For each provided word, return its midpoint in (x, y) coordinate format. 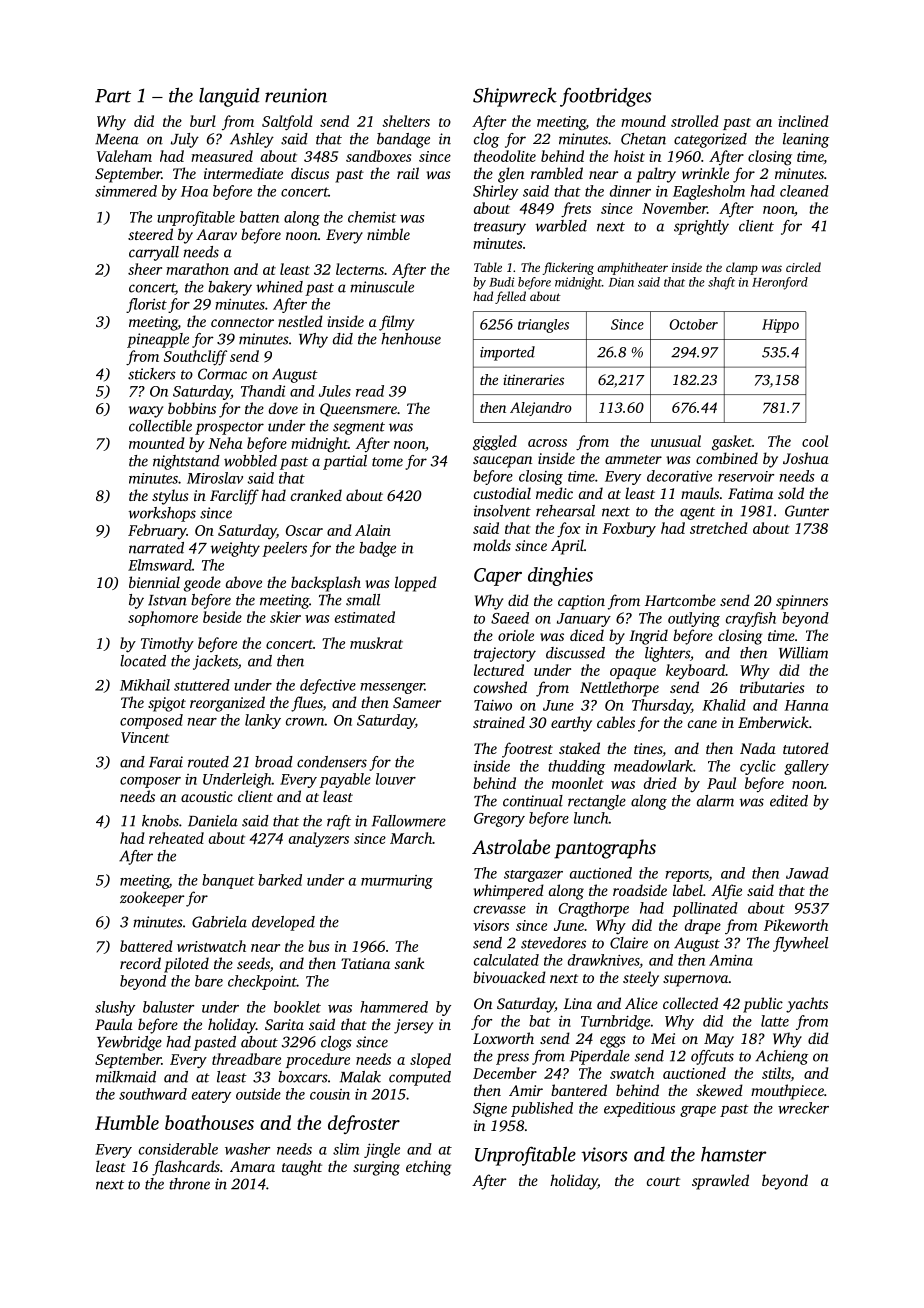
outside (258, 1094)
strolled (695, 121)
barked (280, 880)
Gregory (499, 820)
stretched (719, 528)
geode (202, 584)
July (185, 140)
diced (587, 635)
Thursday (661, 706)
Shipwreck (515, 97)
